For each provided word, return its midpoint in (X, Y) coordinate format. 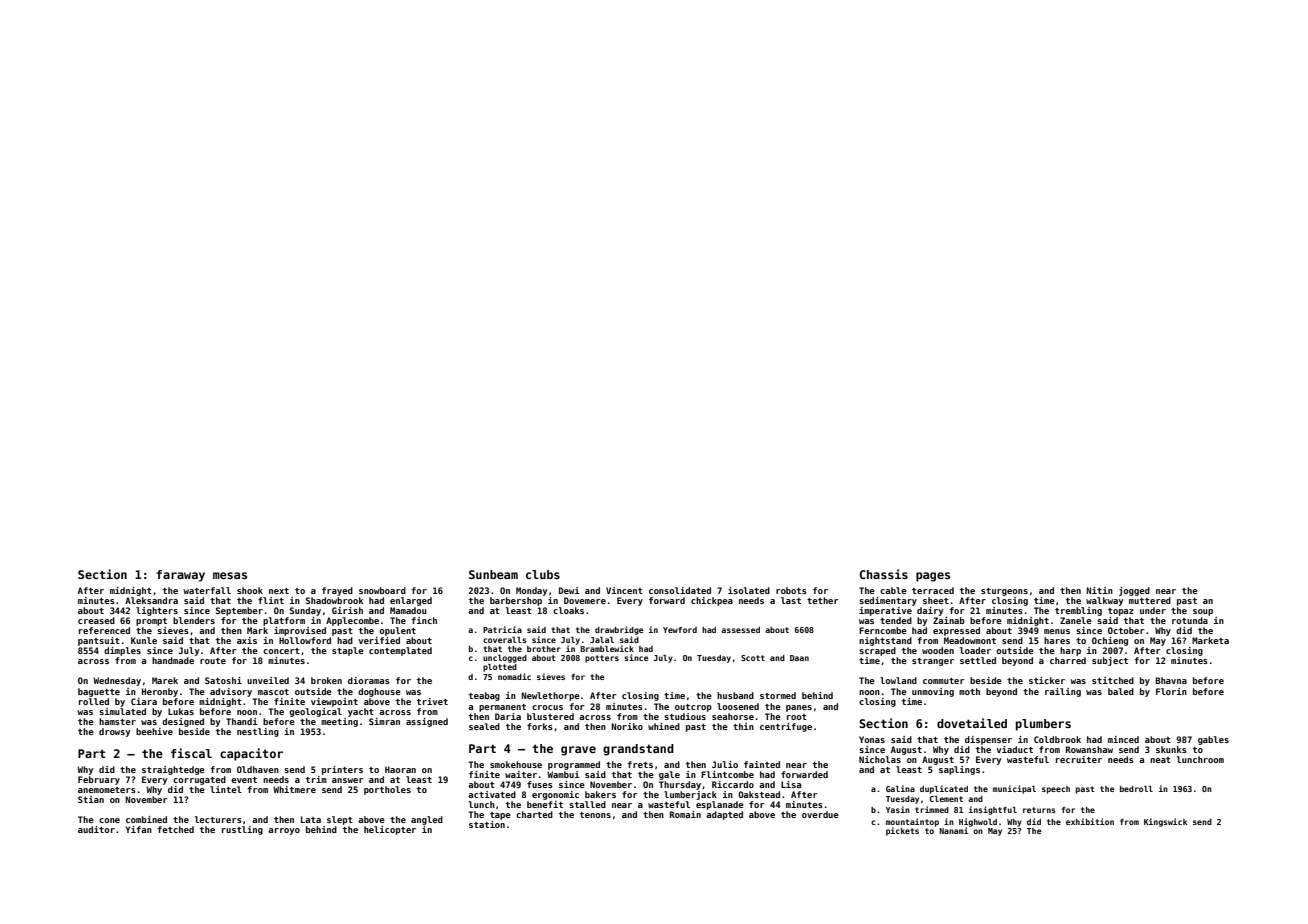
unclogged (505, 659)
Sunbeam (493, 574)
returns (1039, 810)
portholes (387, 790)
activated (492, 794)
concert (281, 651)
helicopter (390, 830)
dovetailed (972, 723)
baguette (99, 692)
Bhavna (1171, 680)
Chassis (884, 574)
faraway (180, 576)
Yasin (898, 809)
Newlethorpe (550, 696)
